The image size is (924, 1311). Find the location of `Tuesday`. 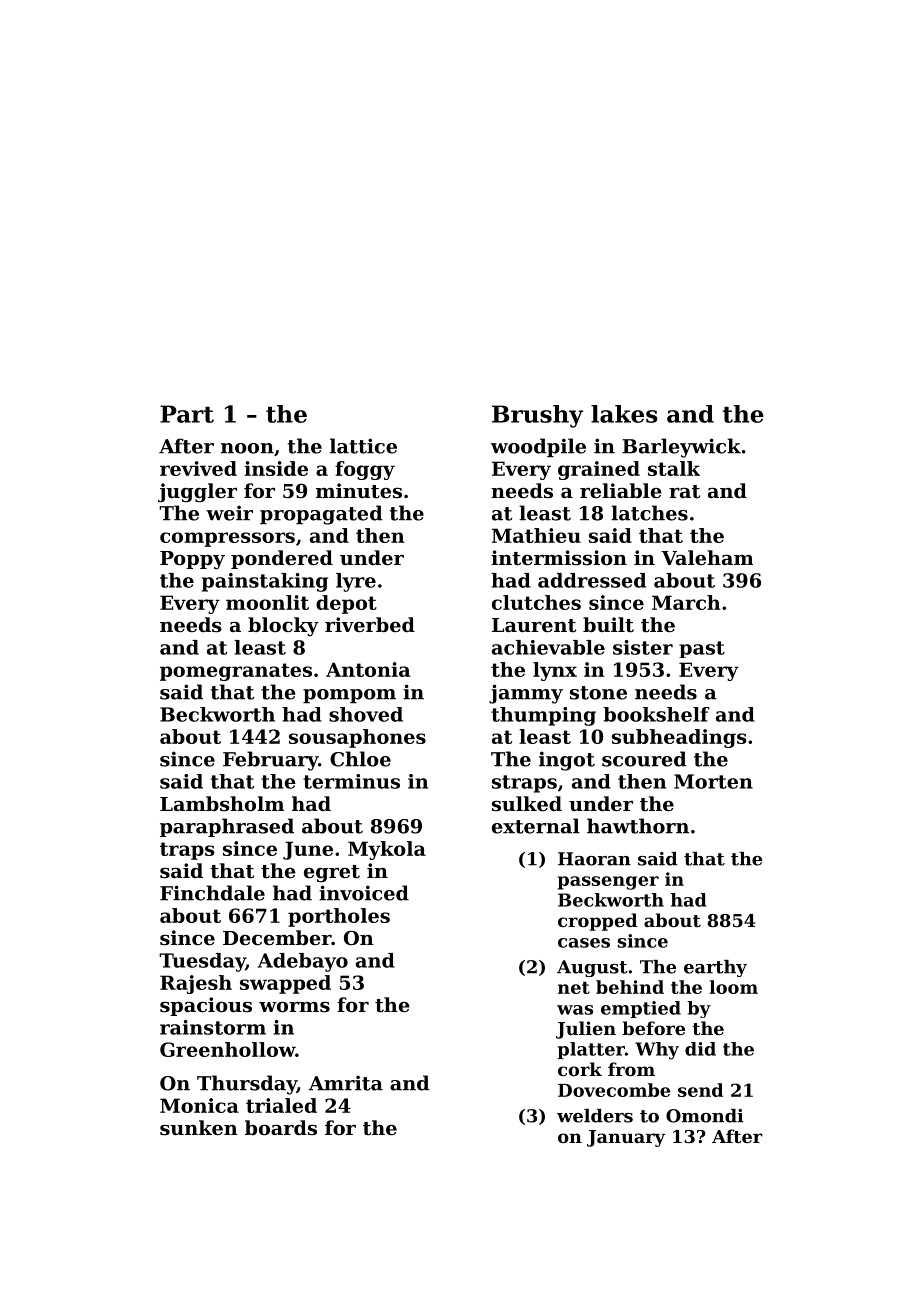

Tuesday is located at coordinates (202, 962).
